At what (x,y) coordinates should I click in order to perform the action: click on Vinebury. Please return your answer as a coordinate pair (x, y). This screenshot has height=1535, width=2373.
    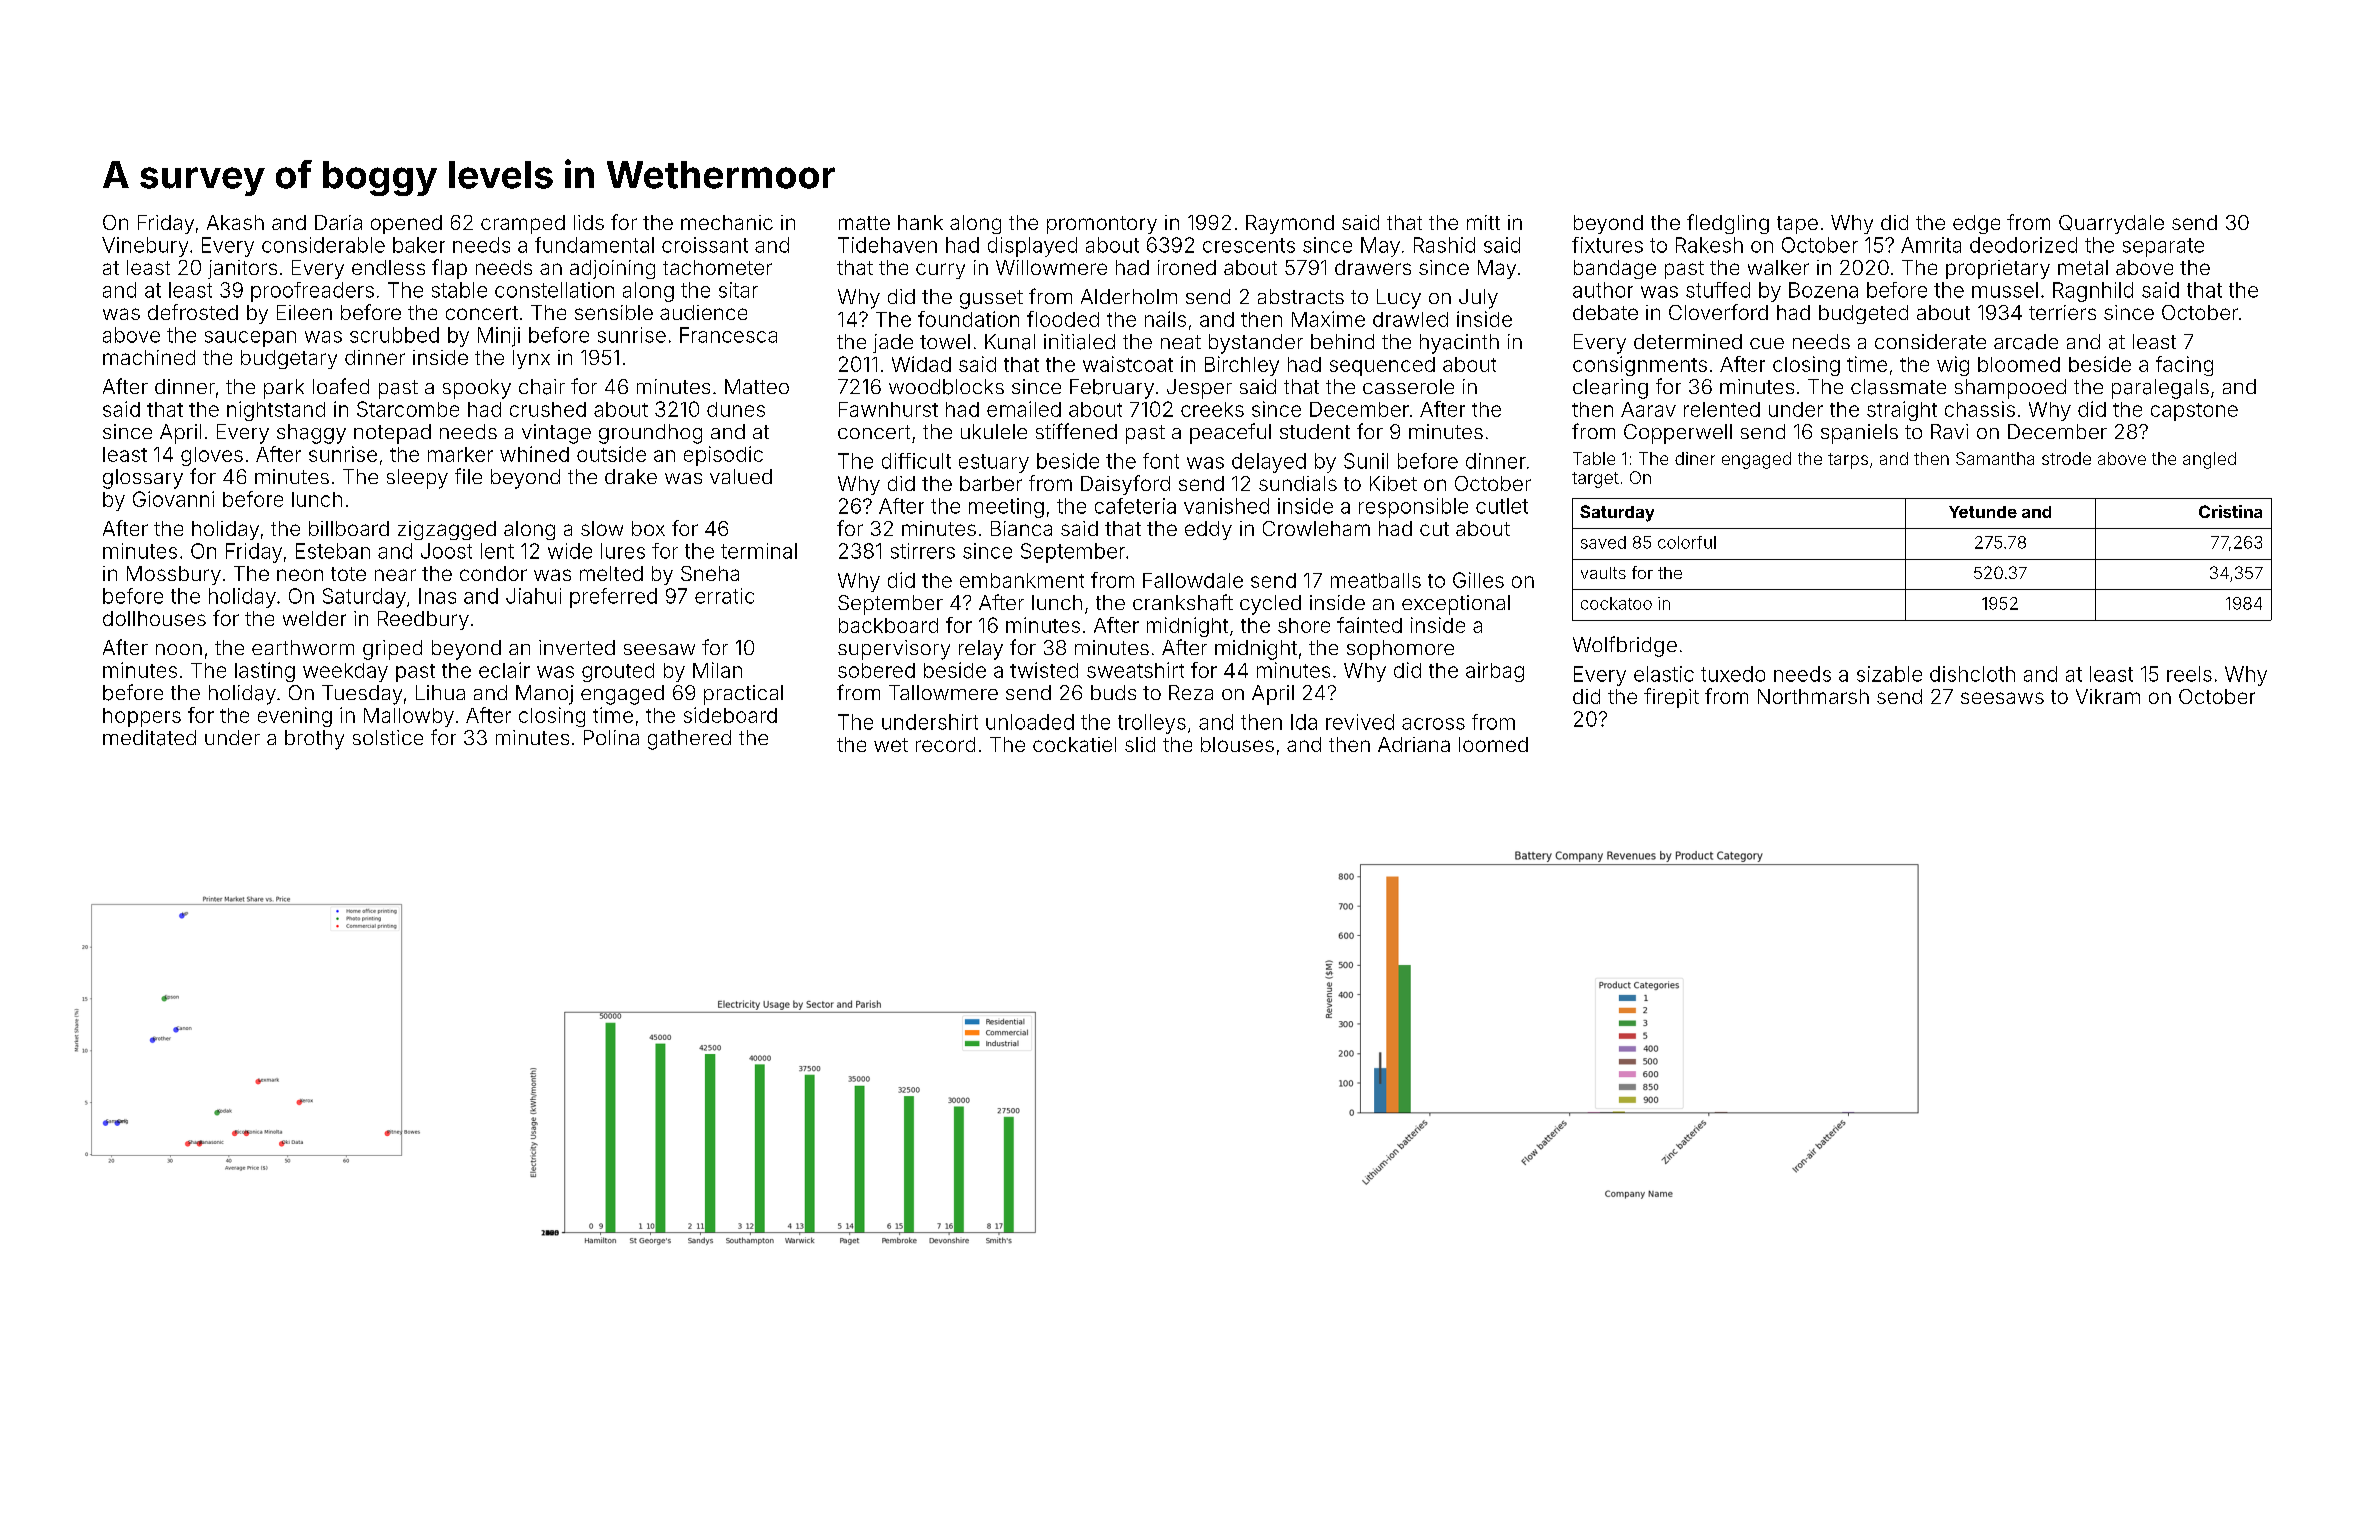
    Looking at the image, I should click on (145, 247).
